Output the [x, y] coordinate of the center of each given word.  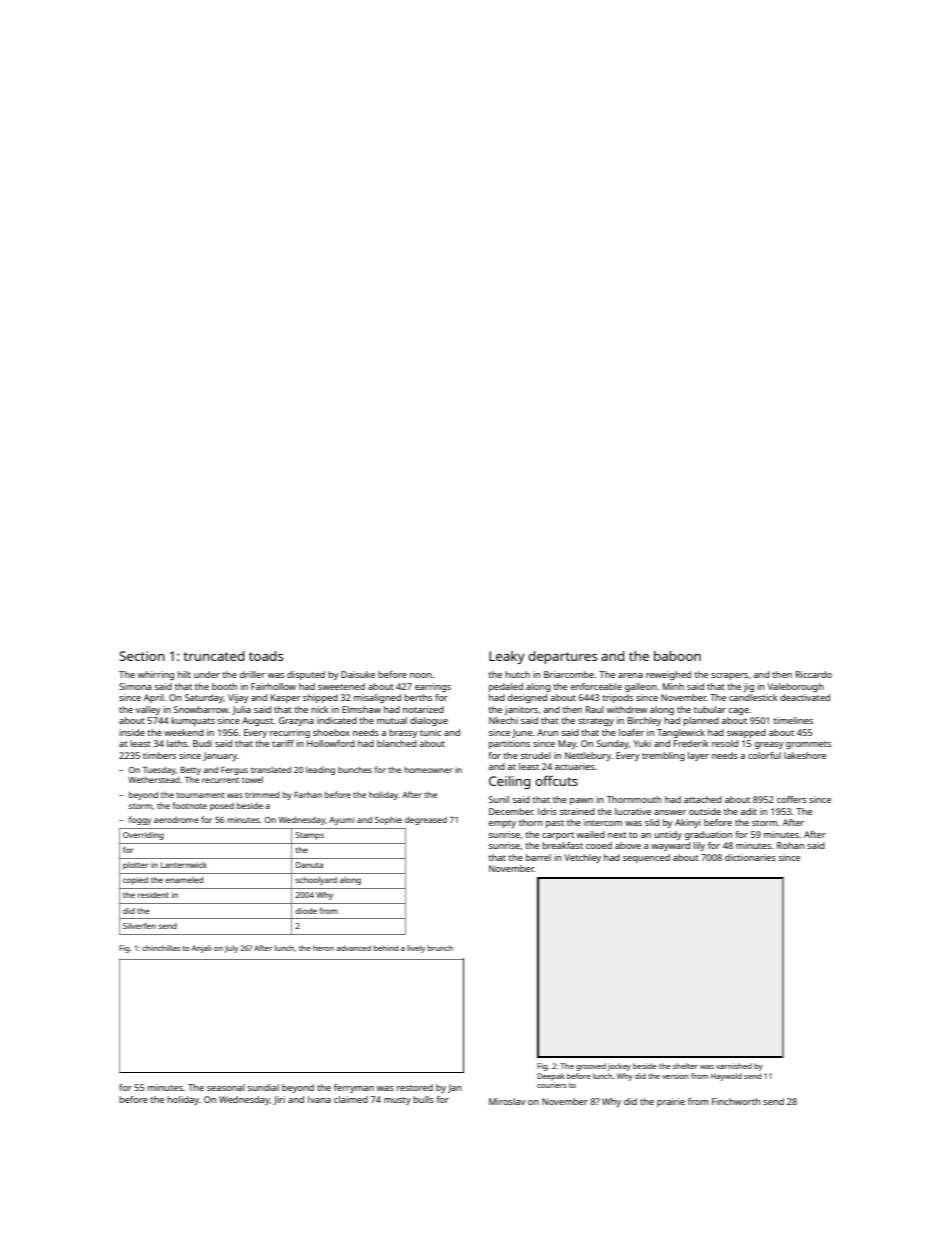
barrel [538, 857]
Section [142, 656]
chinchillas [161, 948]
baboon [677, 656]
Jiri [279, 1100]
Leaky [507, 657]
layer [698, 756]
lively [416, 949]
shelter [685, 1066]
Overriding [143, 836]
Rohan [790, 845]
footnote [189, 805]
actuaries [575, 766]
